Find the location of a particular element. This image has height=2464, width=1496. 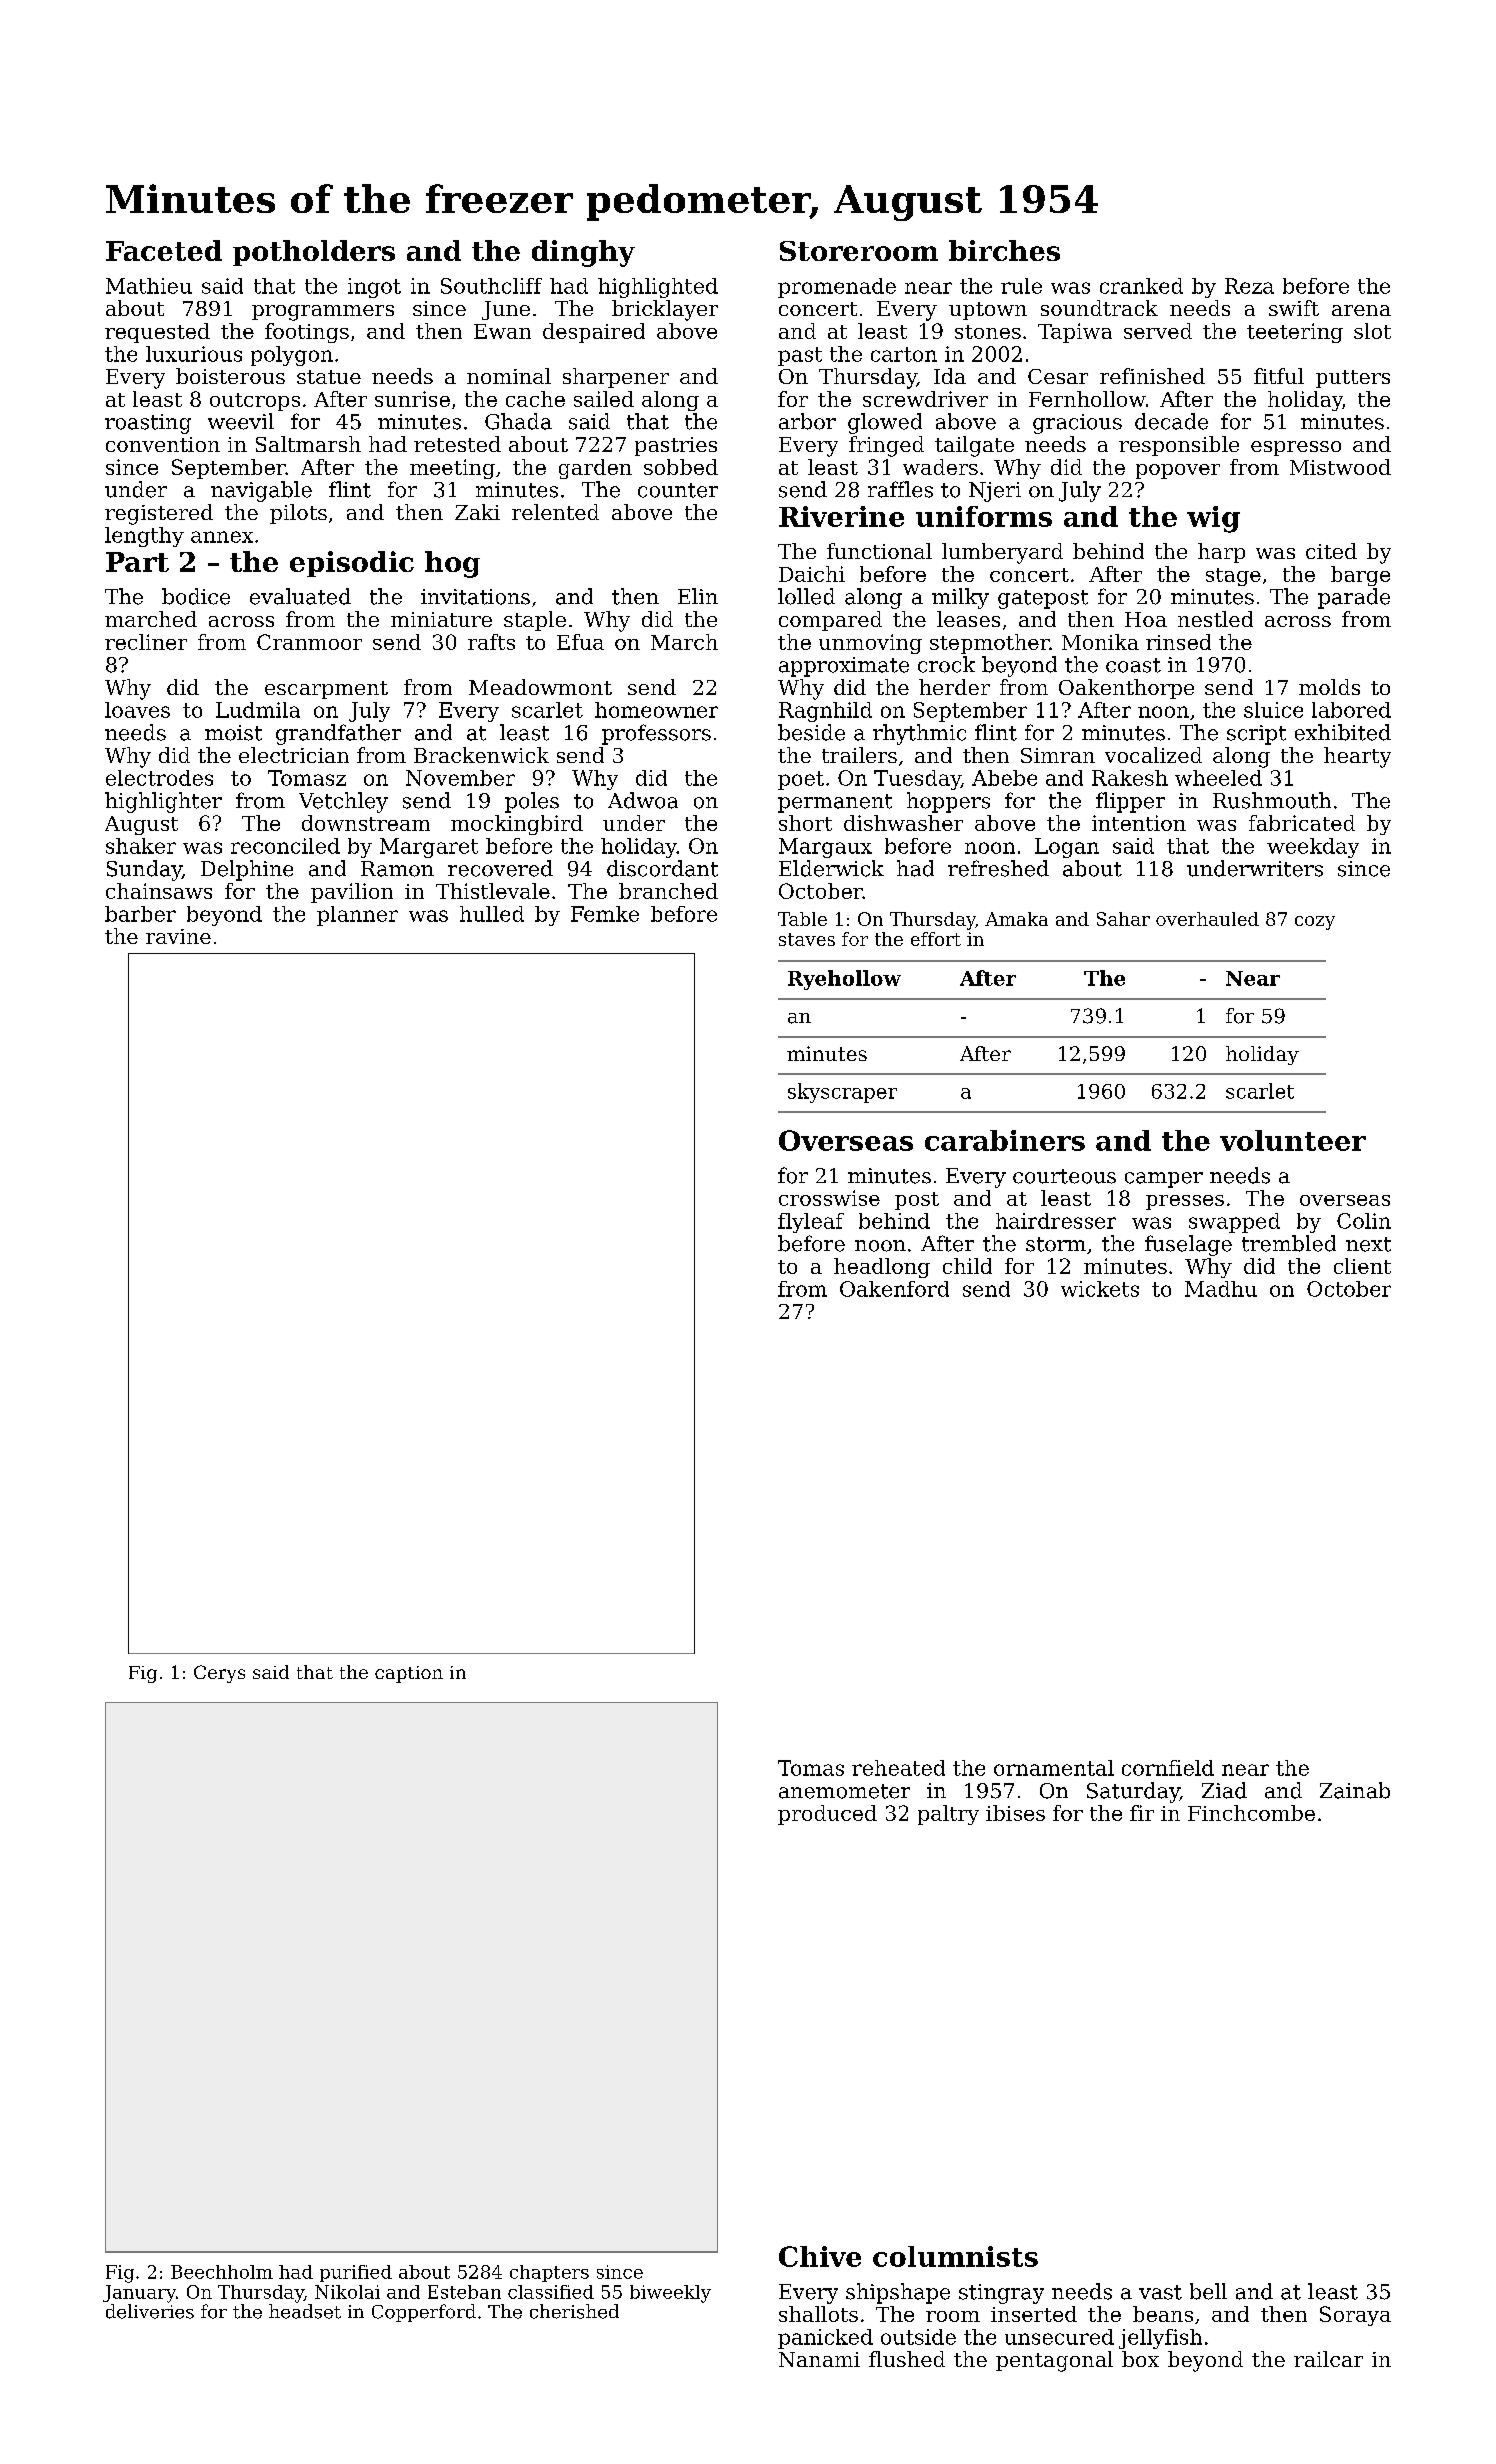

Beechholm is located at coordinates (222, 2272).
